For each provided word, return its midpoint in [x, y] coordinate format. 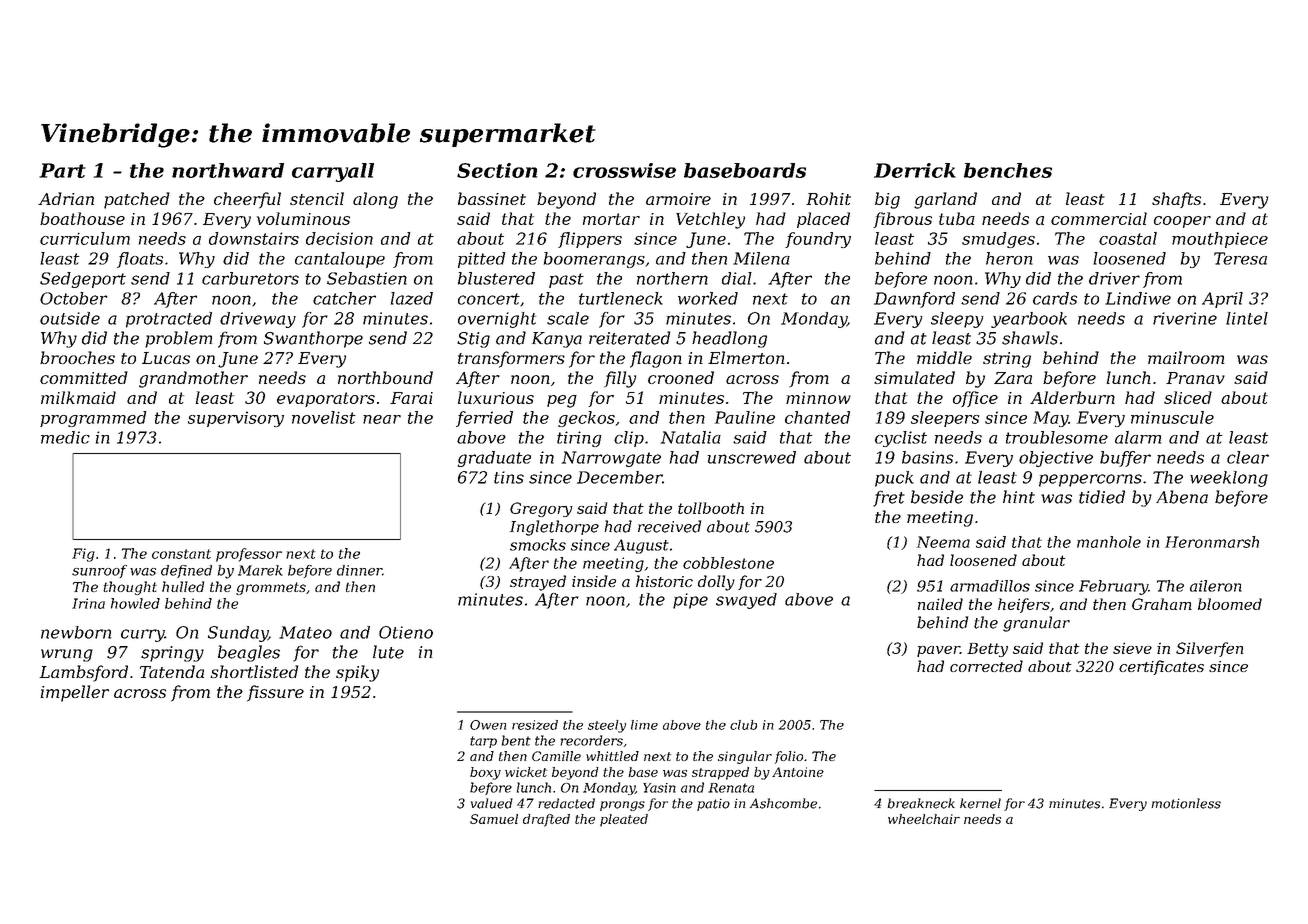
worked [708, 298]
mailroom [1186, 357]
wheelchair [924, 819]
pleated [624, 820]
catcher [344, 298]
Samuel [494, 819]
